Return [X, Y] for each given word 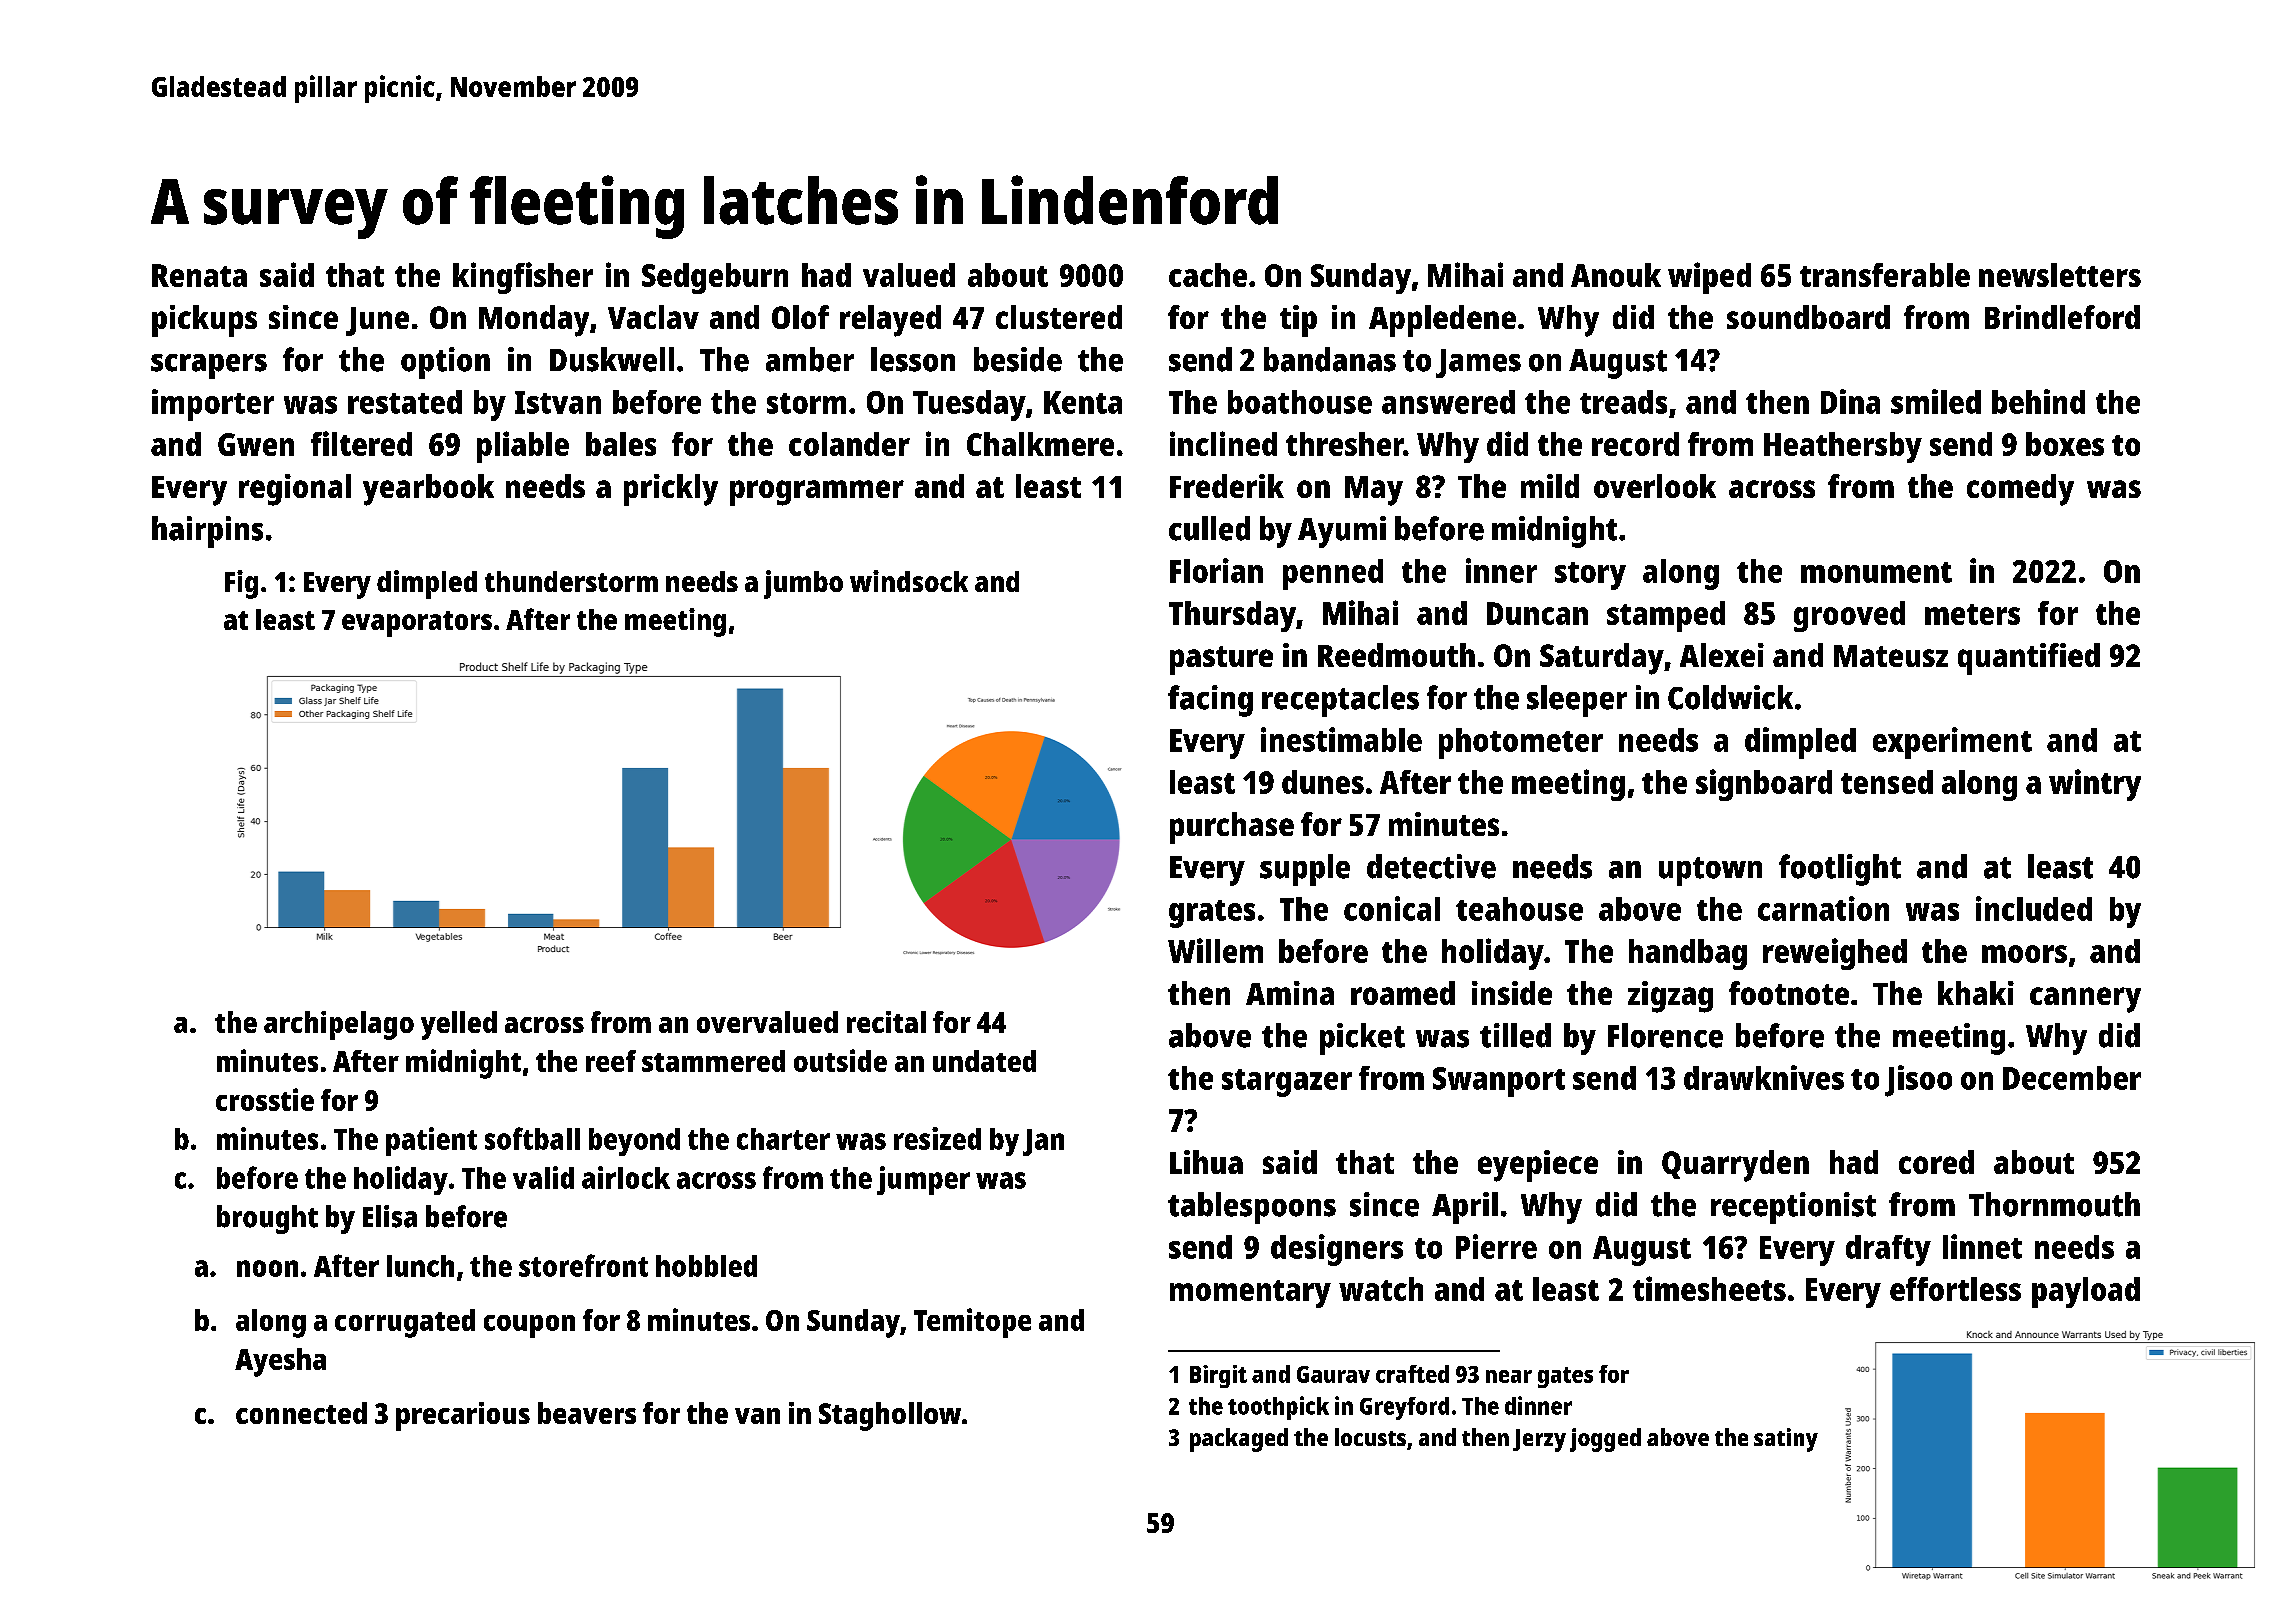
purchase [1232, 828]
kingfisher [523, 278]
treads [1623, 402]
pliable [523, 447]
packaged [1239, 1440]
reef [611, 1061]
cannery [2085, 1000]
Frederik [1227, 486]
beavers [587, 1413]
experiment [1952, 743]
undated [984, 1061]
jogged [1605, 1440]
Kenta [1083, 402]
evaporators [417, 624]
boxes [2065, 444]
